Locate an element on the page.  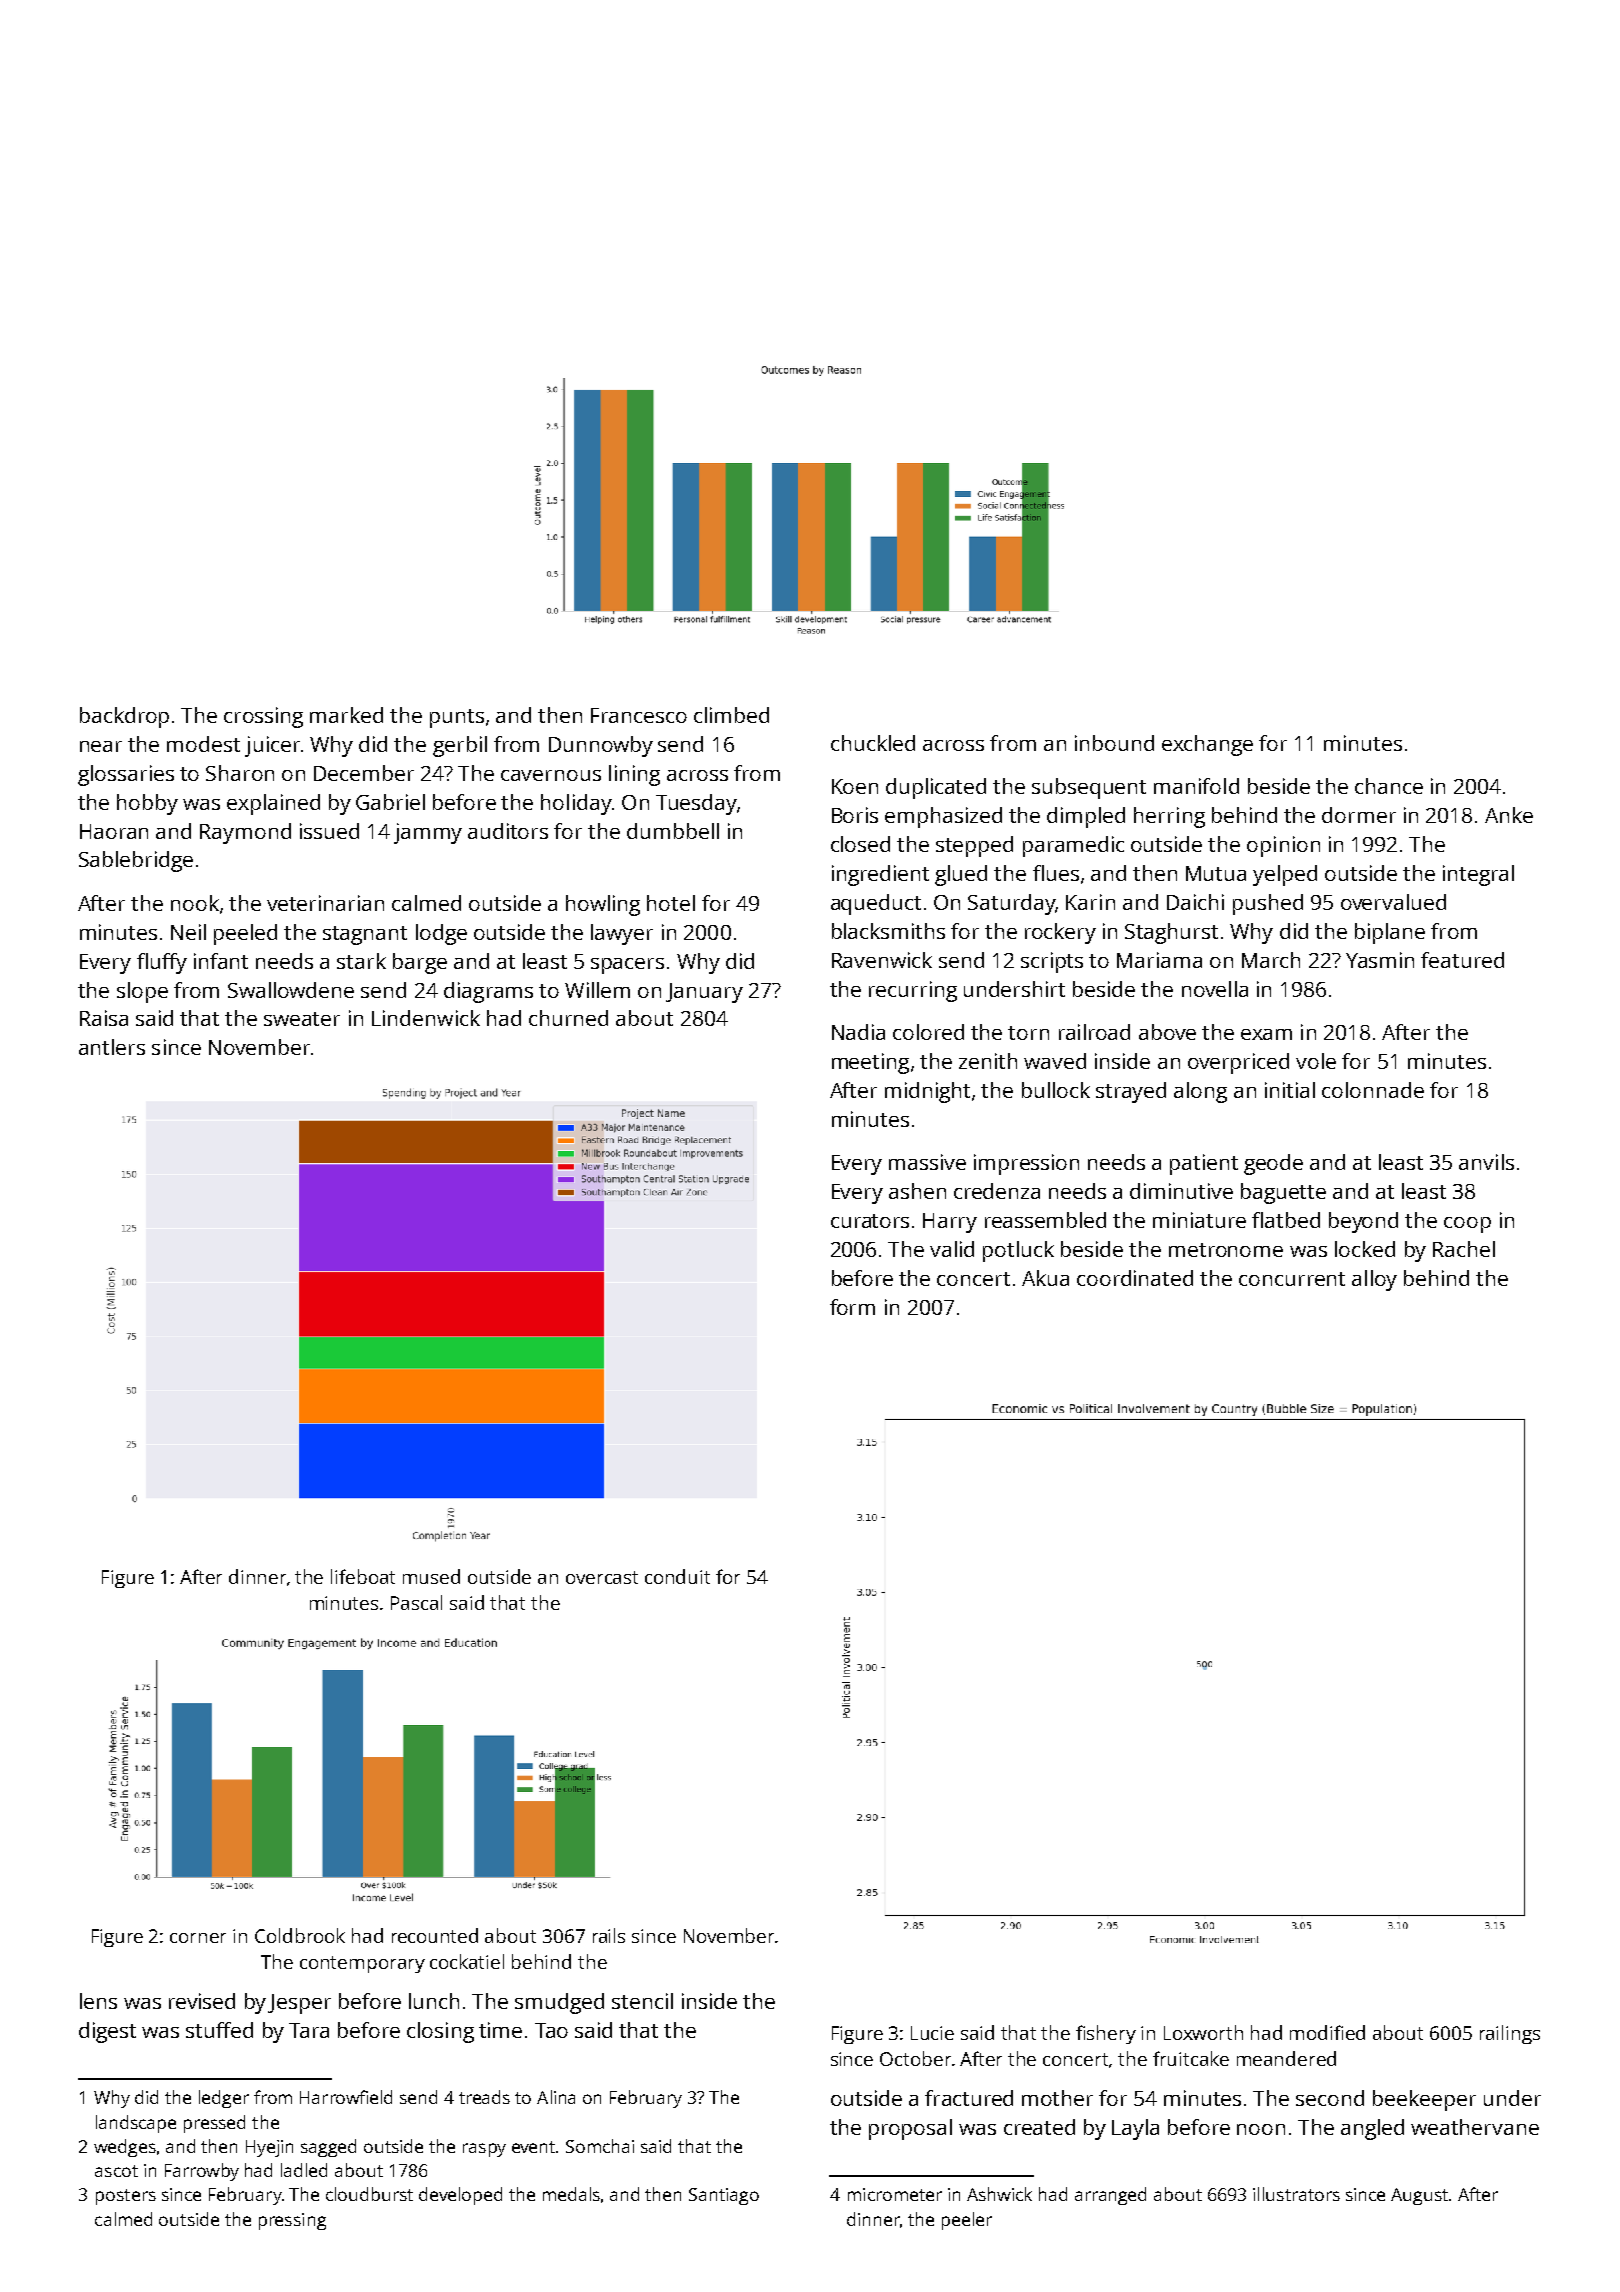
Harrowfield is located at coordinates (346, 2097).
